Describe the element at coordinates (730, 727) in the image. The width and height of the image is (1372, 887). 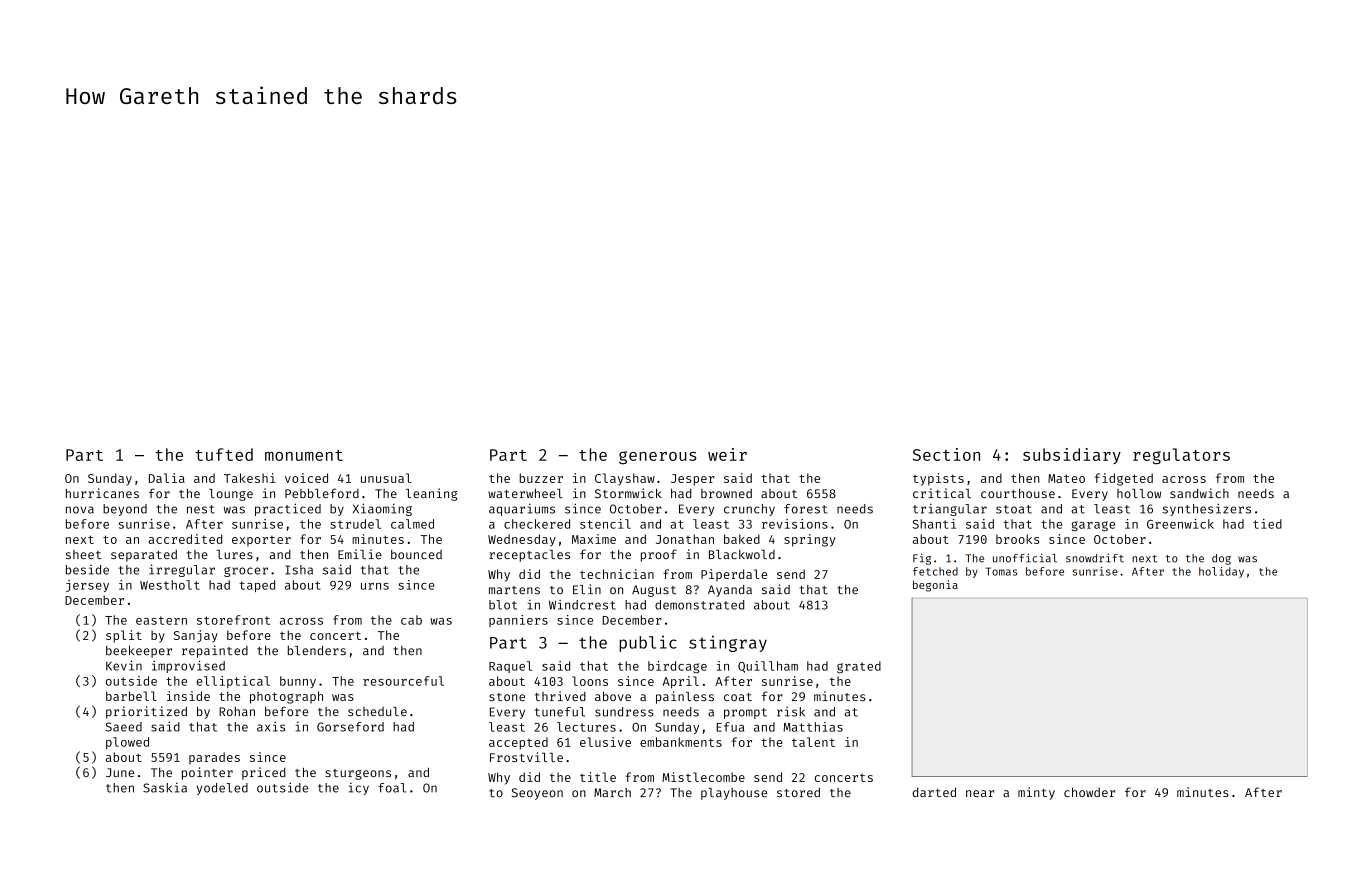
I see `Efua` at that location.
